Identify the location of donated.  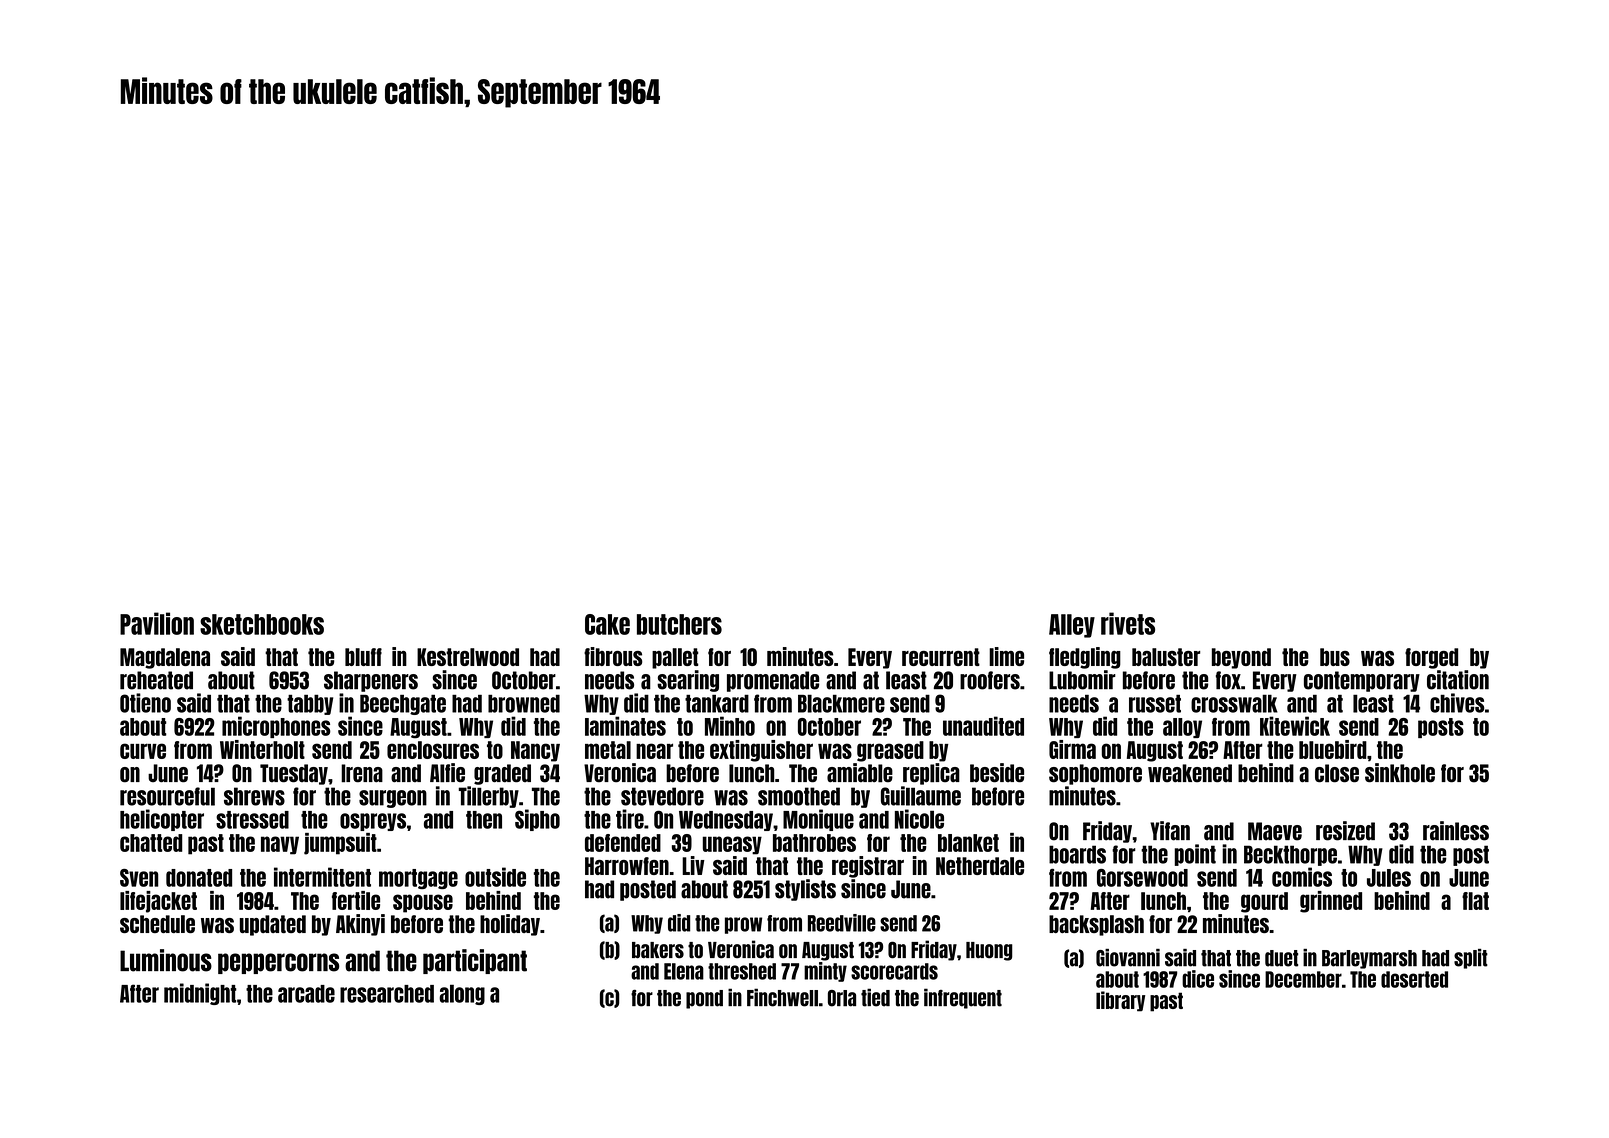
(199, 878).
